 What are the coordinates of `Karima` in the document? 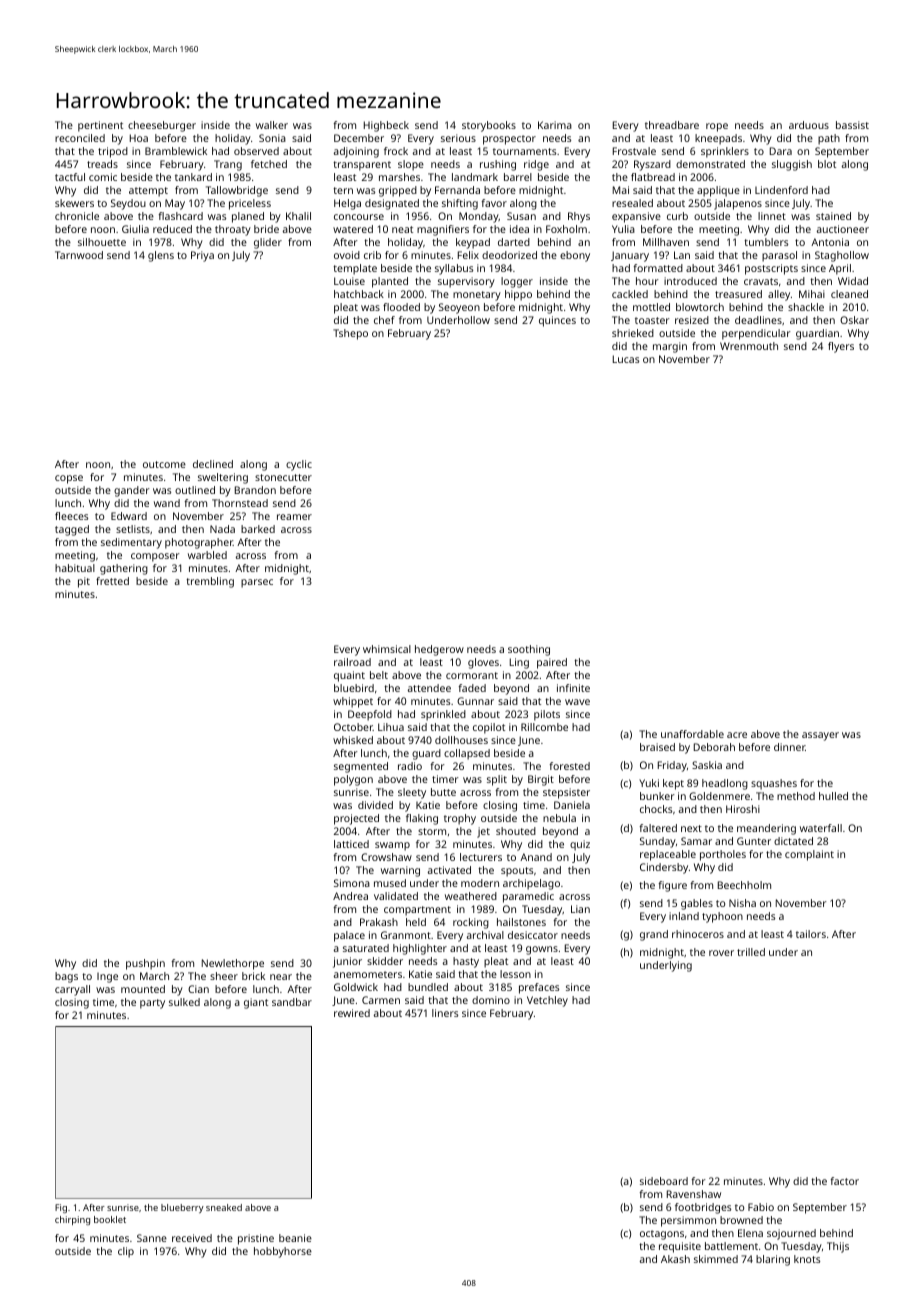 It's located at (555, 125).
